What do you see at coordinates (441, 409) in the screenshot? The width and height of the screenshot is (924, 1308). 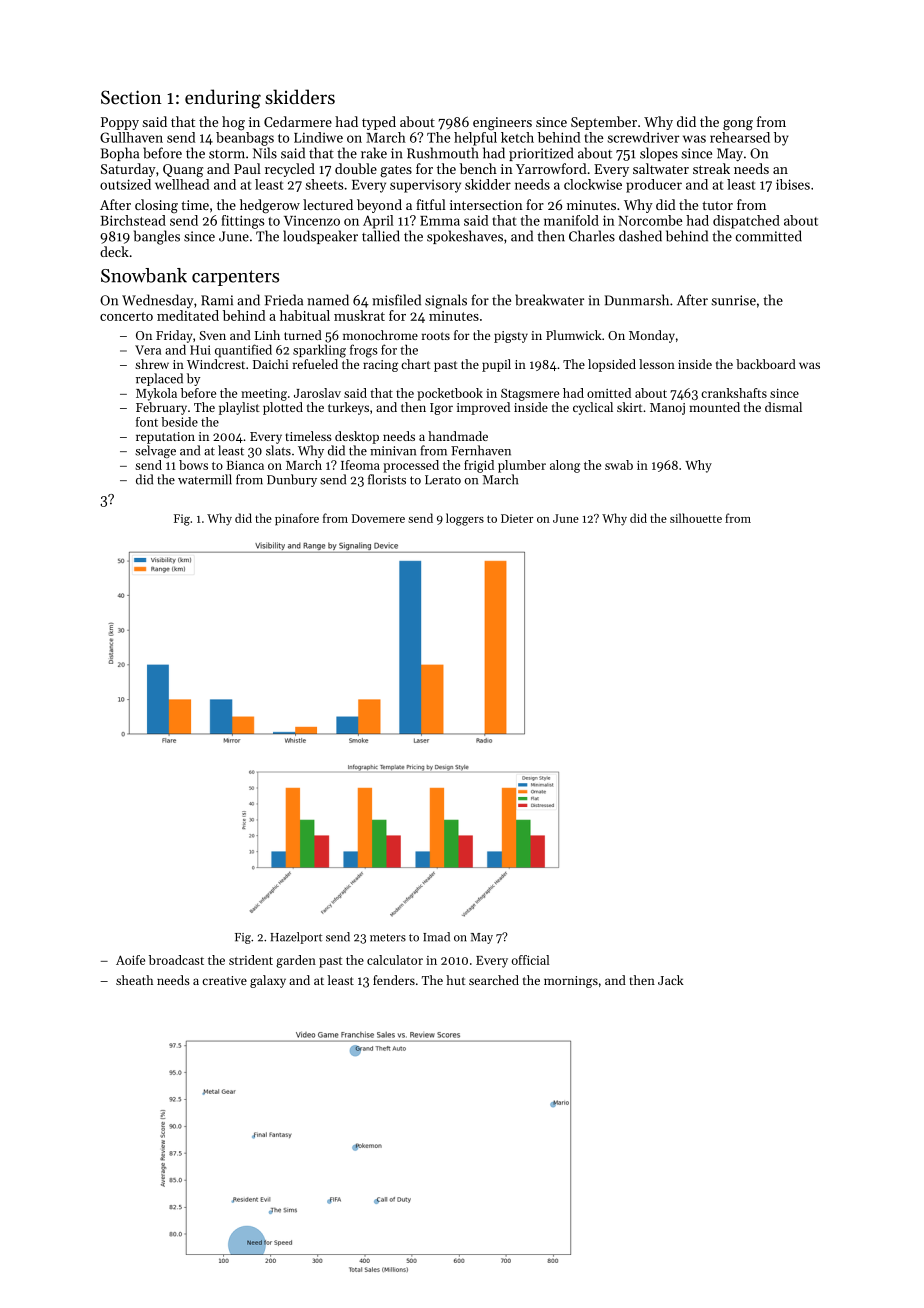 I see `Igor` at bounding box center [441, 409].
